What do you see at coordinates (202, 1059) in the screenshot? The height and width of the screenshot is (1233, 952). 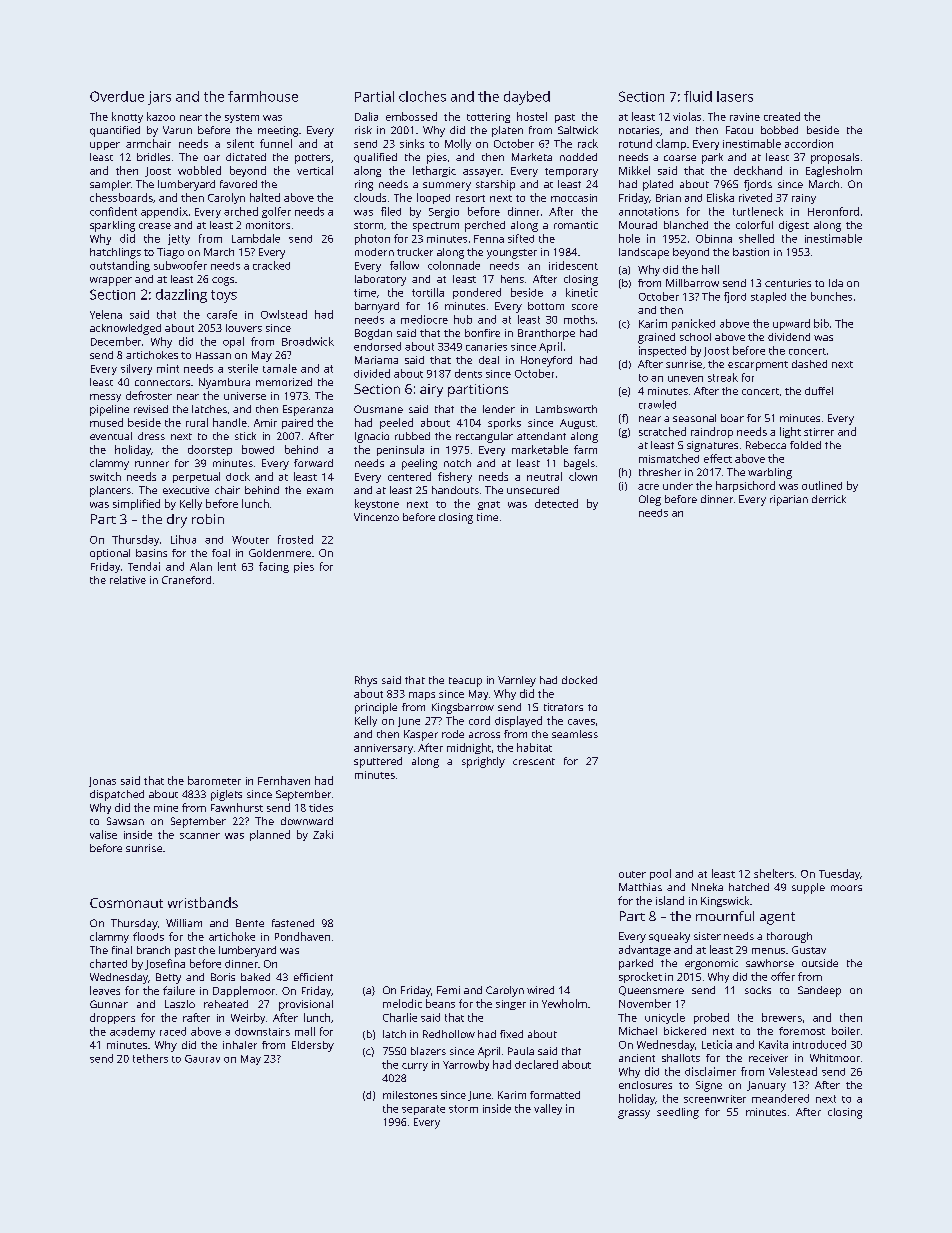 I see `Gaurav` at bounding box center [202, 1059].
